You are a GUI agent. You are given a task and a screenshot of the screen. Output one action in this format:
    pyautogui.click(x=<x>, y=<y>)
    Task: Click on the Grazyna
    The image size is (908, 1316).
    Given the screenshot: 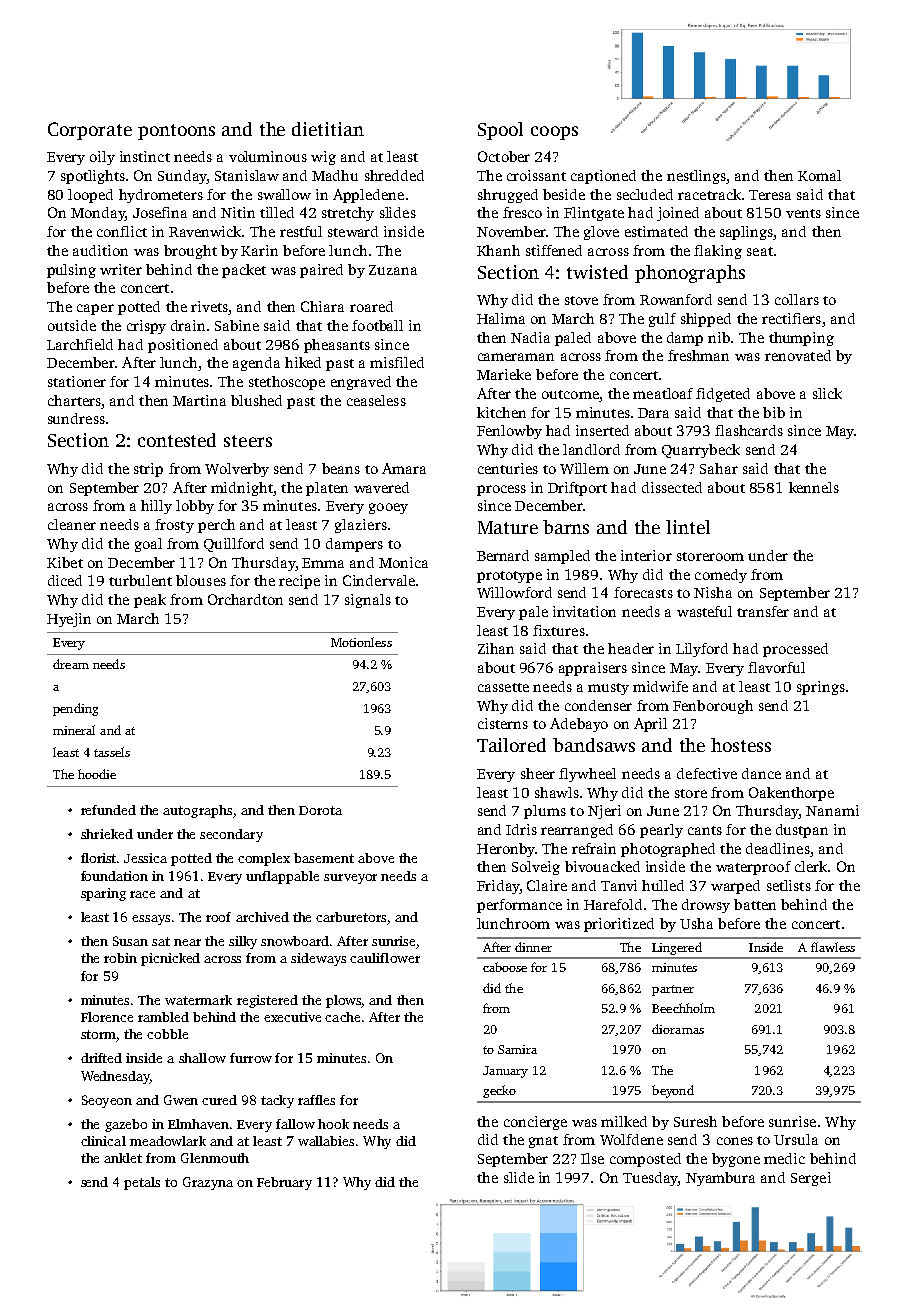 What is the action you would take?
    pyautogui.click(x=208, y=1183)
